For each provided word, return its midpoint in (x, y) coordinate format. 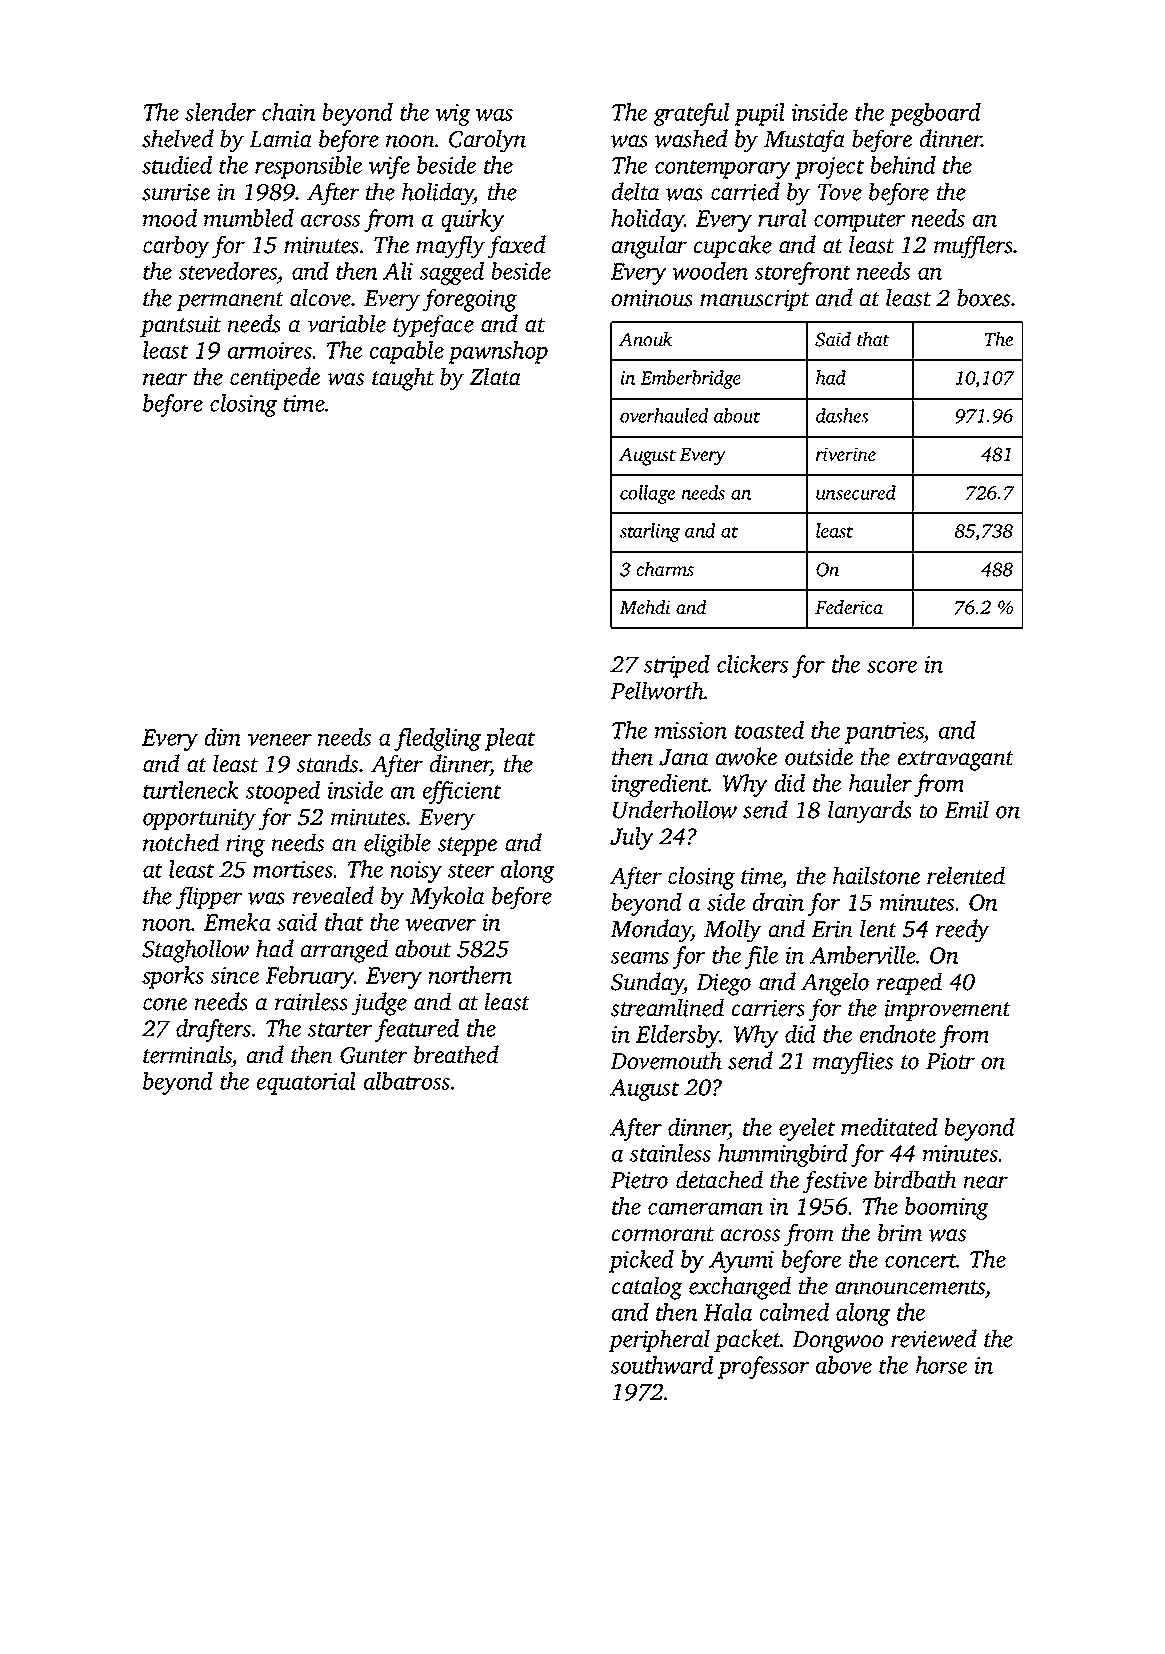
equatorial (306, 1083)
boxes (983, 297)
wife (389, 167)
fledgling (437, 739)
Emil (966, 809)
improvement (947, 1010)
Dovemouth (666, 1060)
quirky (472, 220)
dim (222, 737)
